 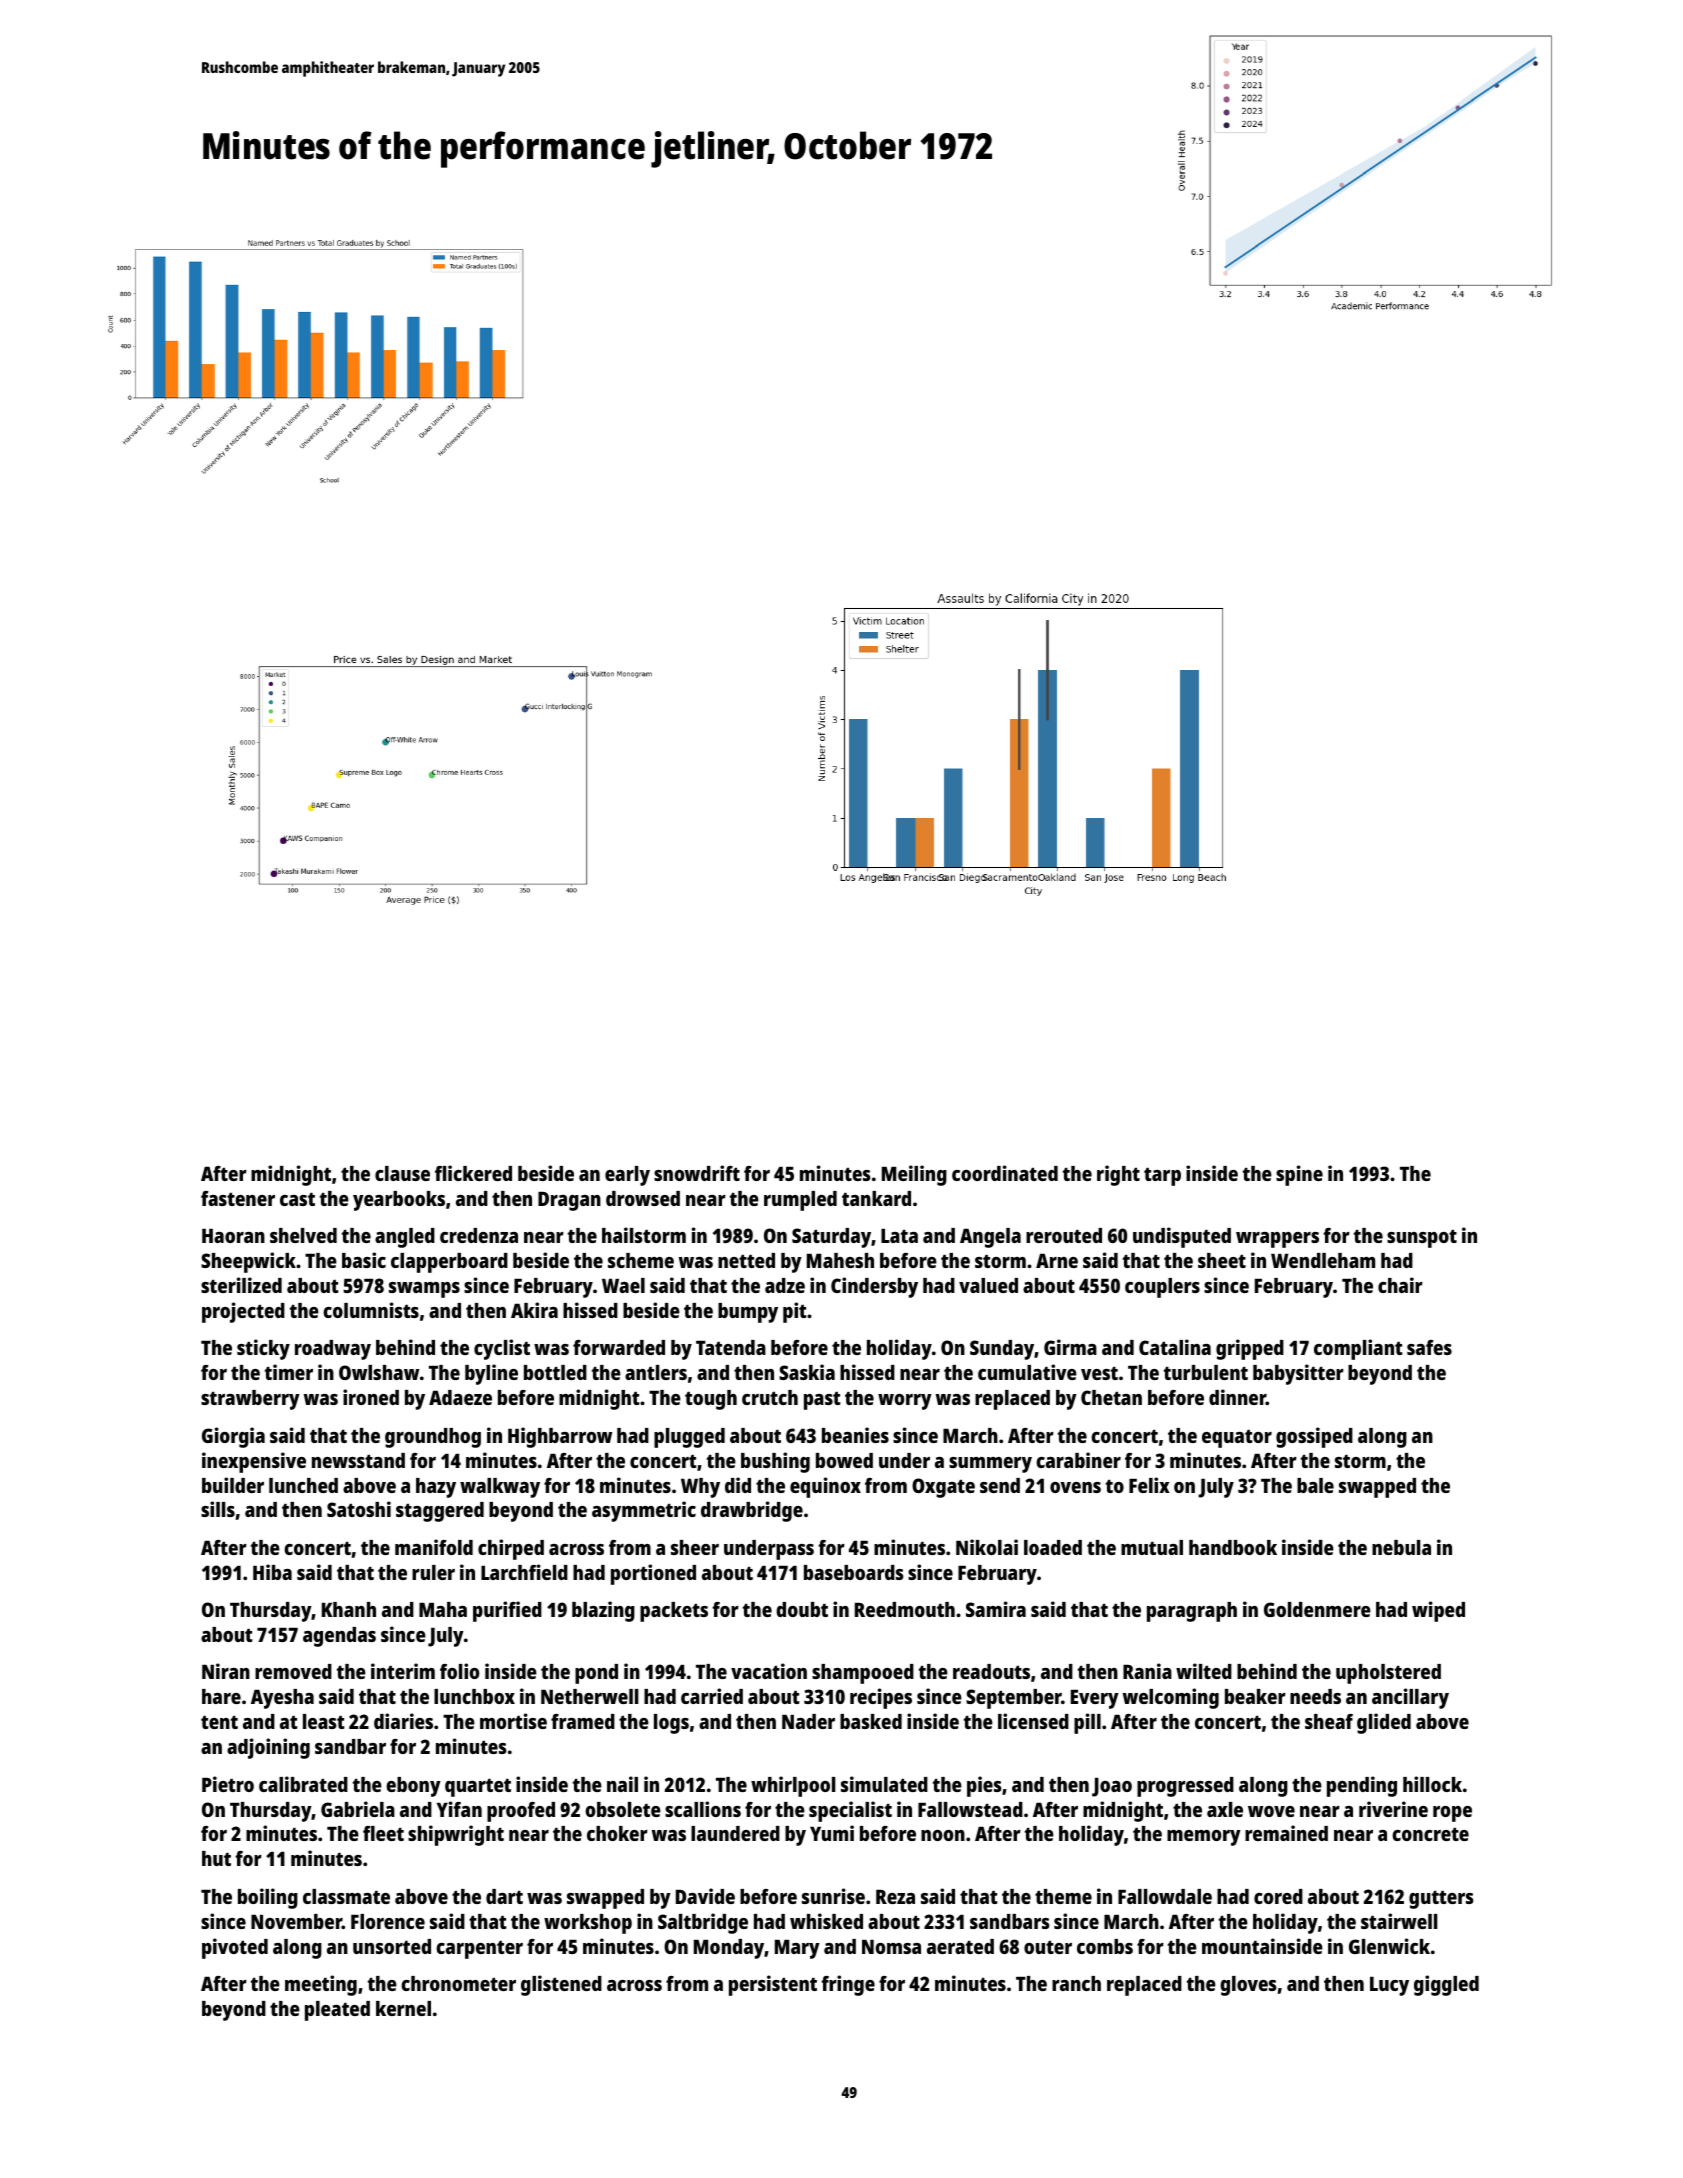 What do you see at coordinates (337, 2011) in the screenshot?
I see `pleated` at bounding box center [337, 2011].
